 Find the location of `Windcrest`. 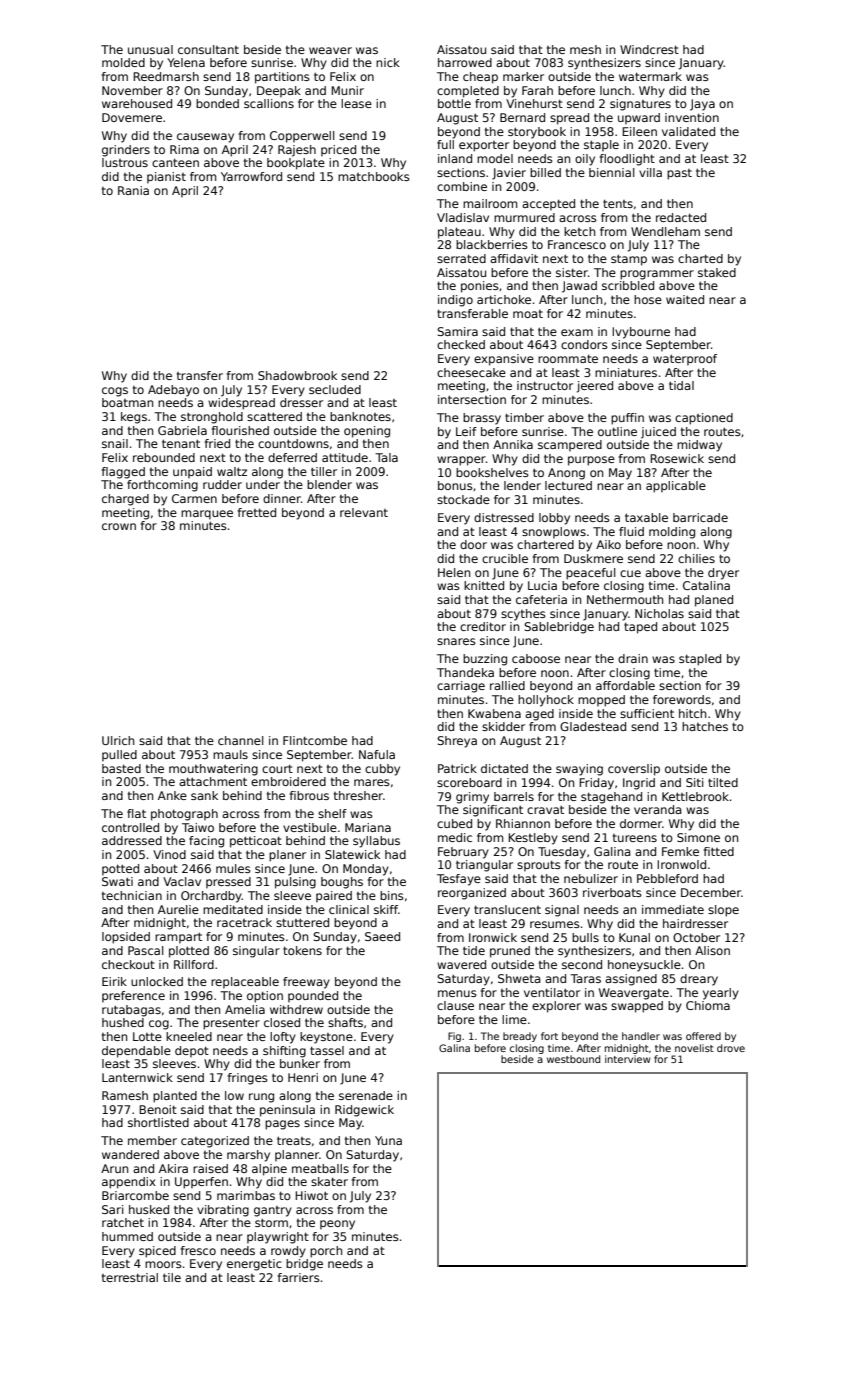

Windcrest is located at coordinates (649, 49).
